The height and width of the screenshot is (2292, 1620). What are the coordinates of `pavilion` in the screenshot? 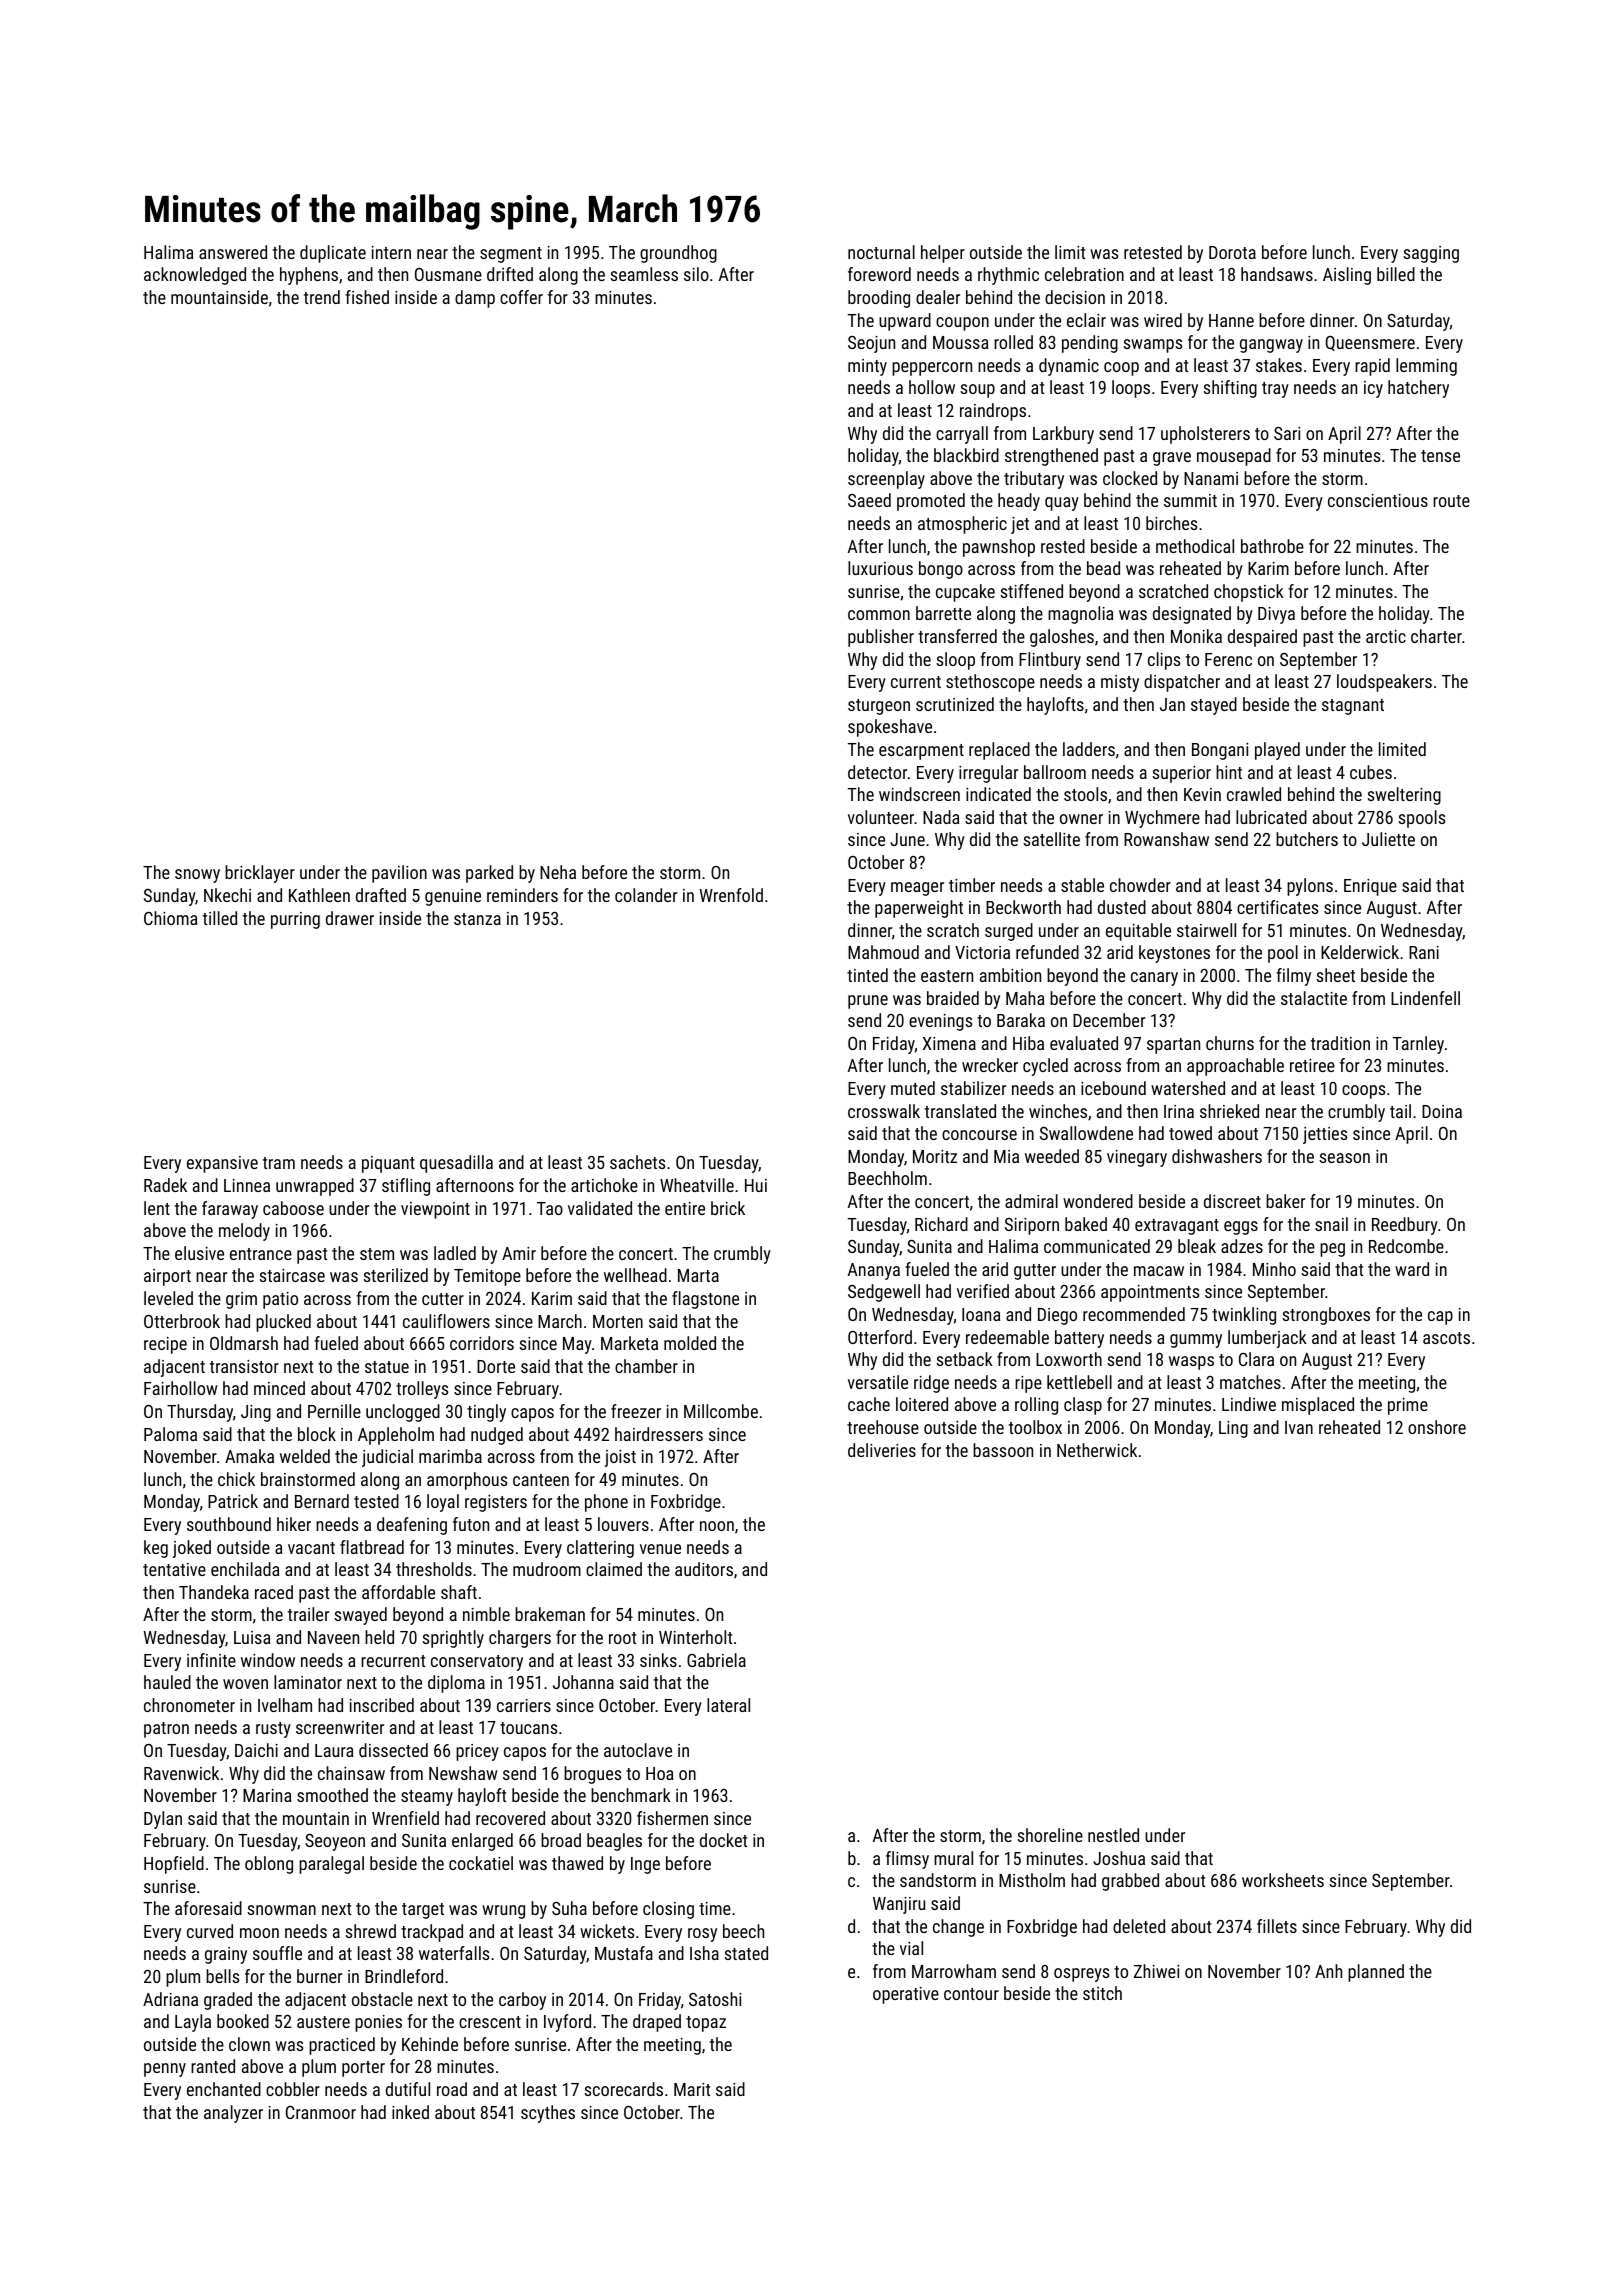 It's located at (399, 874).
